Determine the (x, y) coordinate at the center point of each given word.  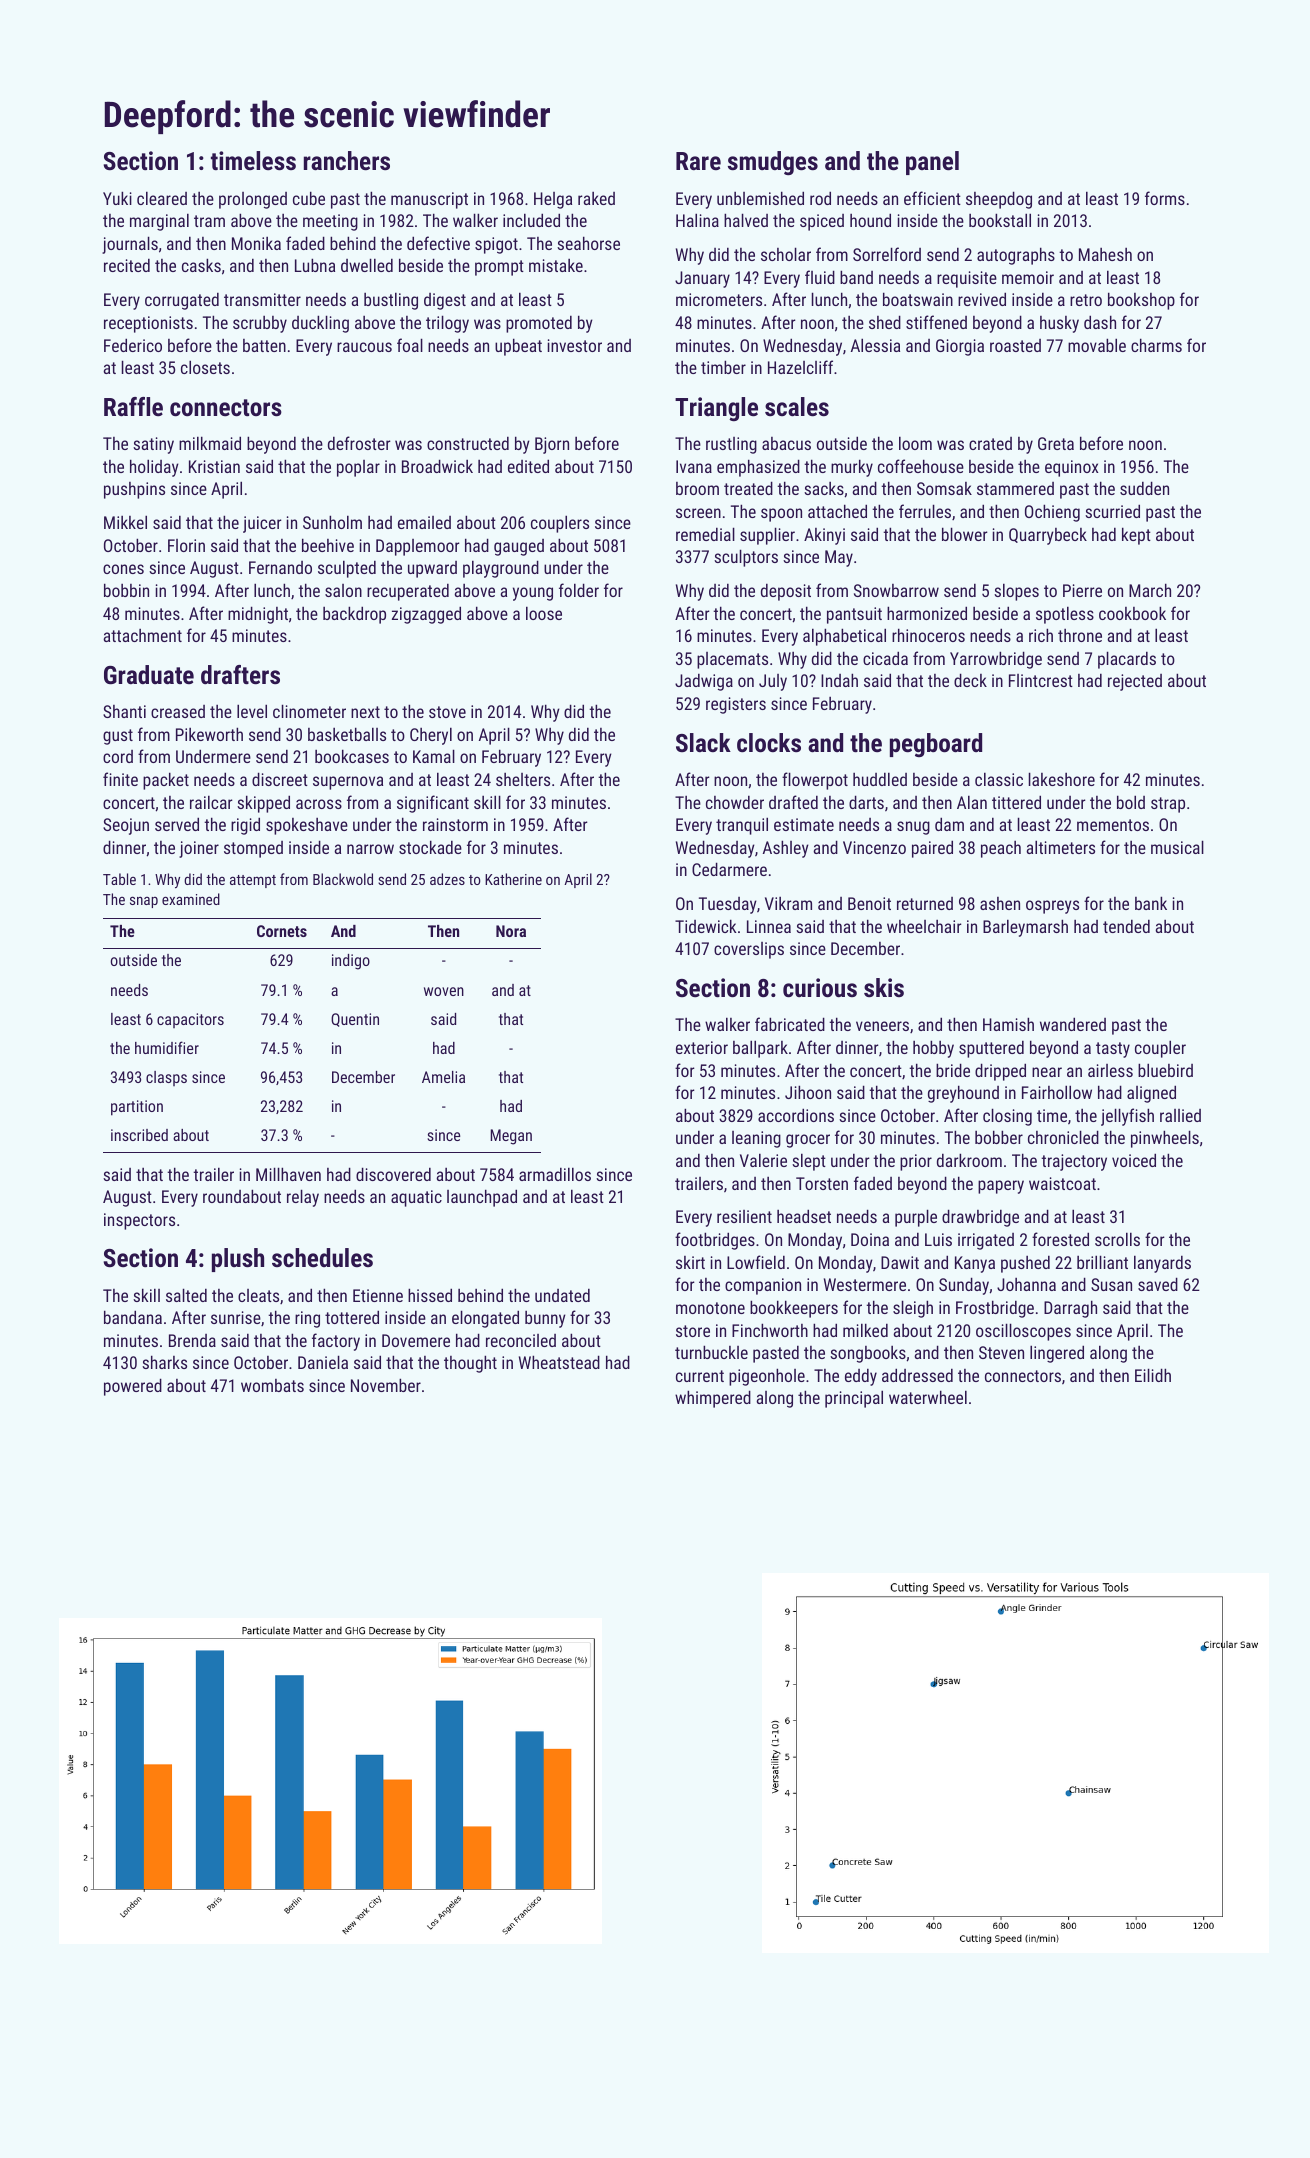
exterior (702, 1047)
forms (1165, 198)
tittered (1016, 802)
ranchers (347, 160)
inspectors (139, 1221)
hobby (933, 1049)
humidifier (167, 1047)
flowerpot (815, 781)
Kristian (214, 466)
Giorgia (960, 347)
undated (562, 1295)
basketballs (347, 734)
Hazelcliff (800, 367)
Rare (698, 161)
